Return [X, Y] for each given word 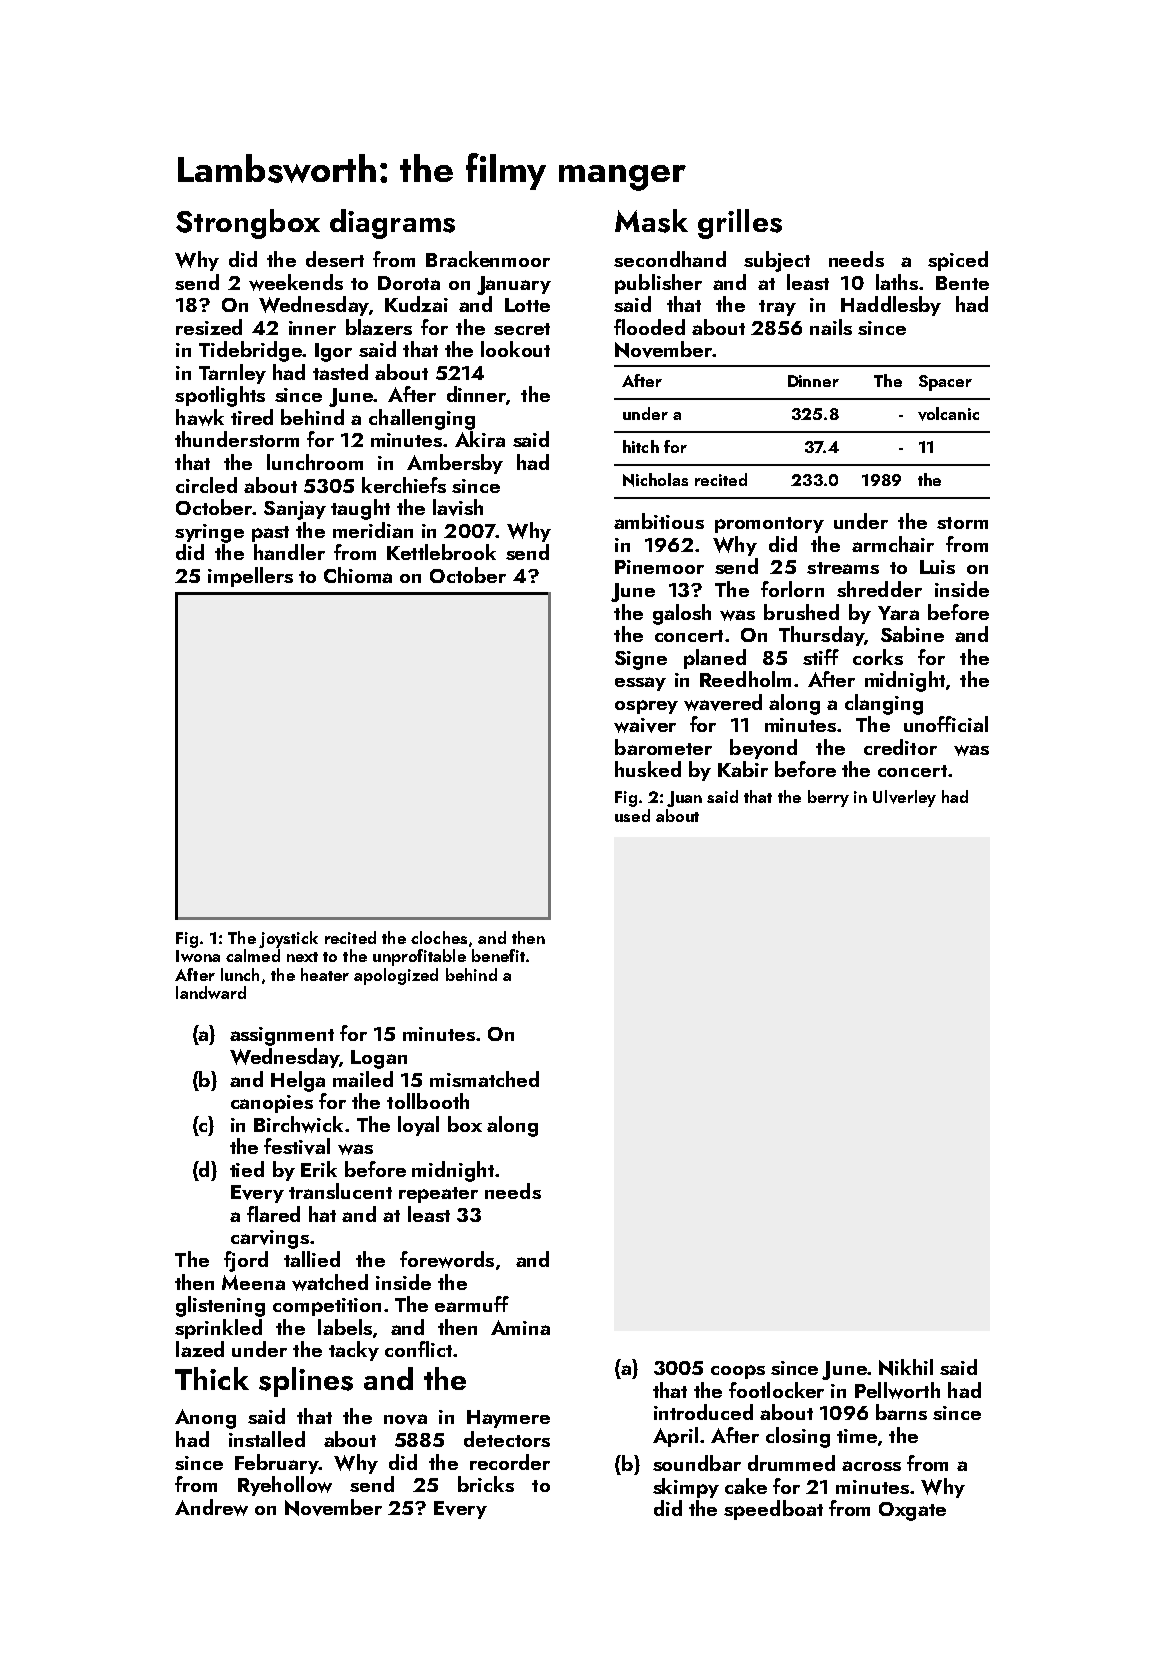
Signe [641, 660]
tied [247, 1169]
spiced [958, 261]
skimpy [686, 1488]
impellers [250, 577]
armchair [893, 544]
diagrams [392, 224]
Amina [520, 1327]
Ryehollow [285, 1486]
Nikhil [906, 1367]
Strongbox [248, 224]
